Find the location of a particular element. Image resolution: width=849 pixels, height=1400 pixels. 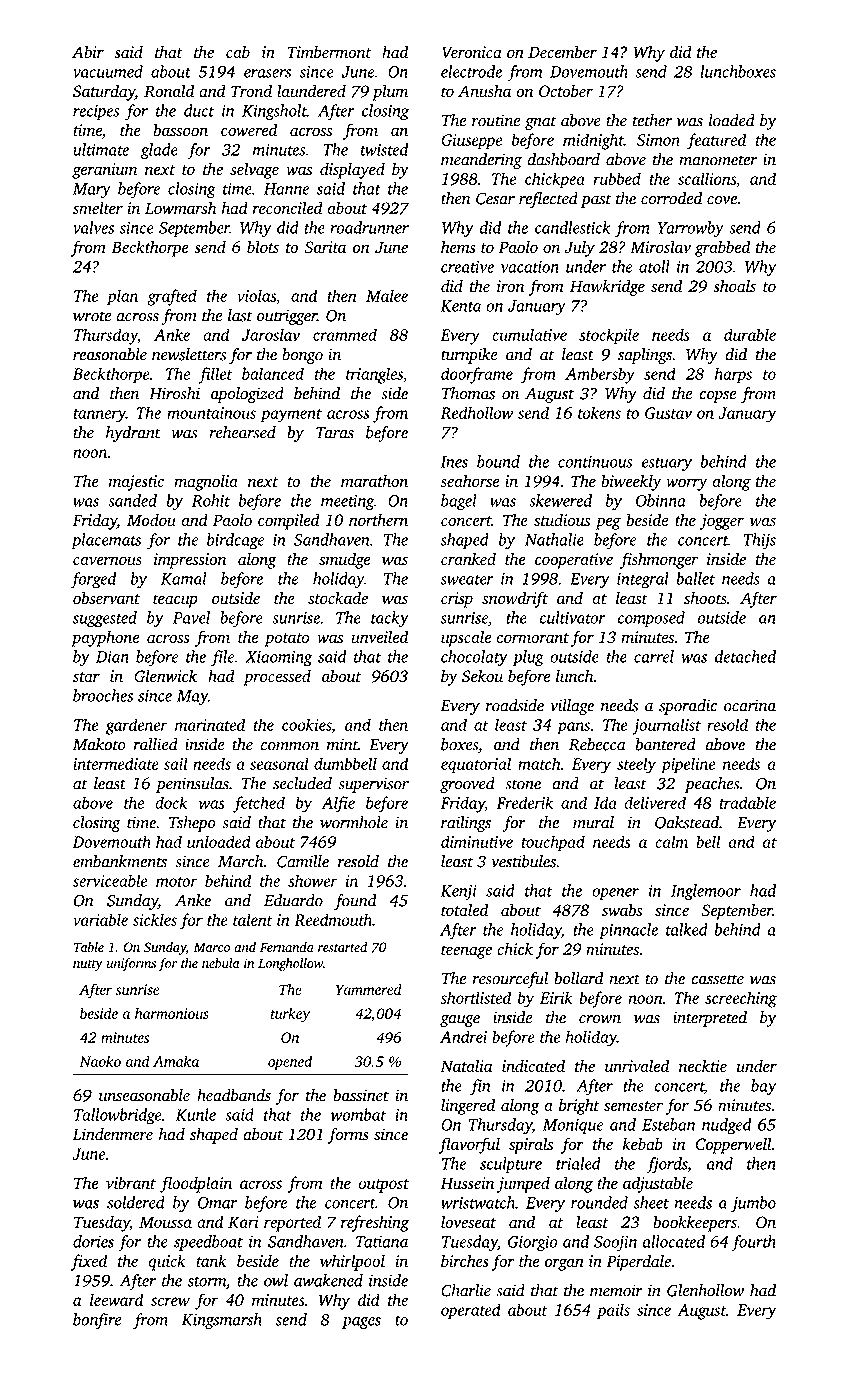

Sarita is located at coordinates (325, 247).
